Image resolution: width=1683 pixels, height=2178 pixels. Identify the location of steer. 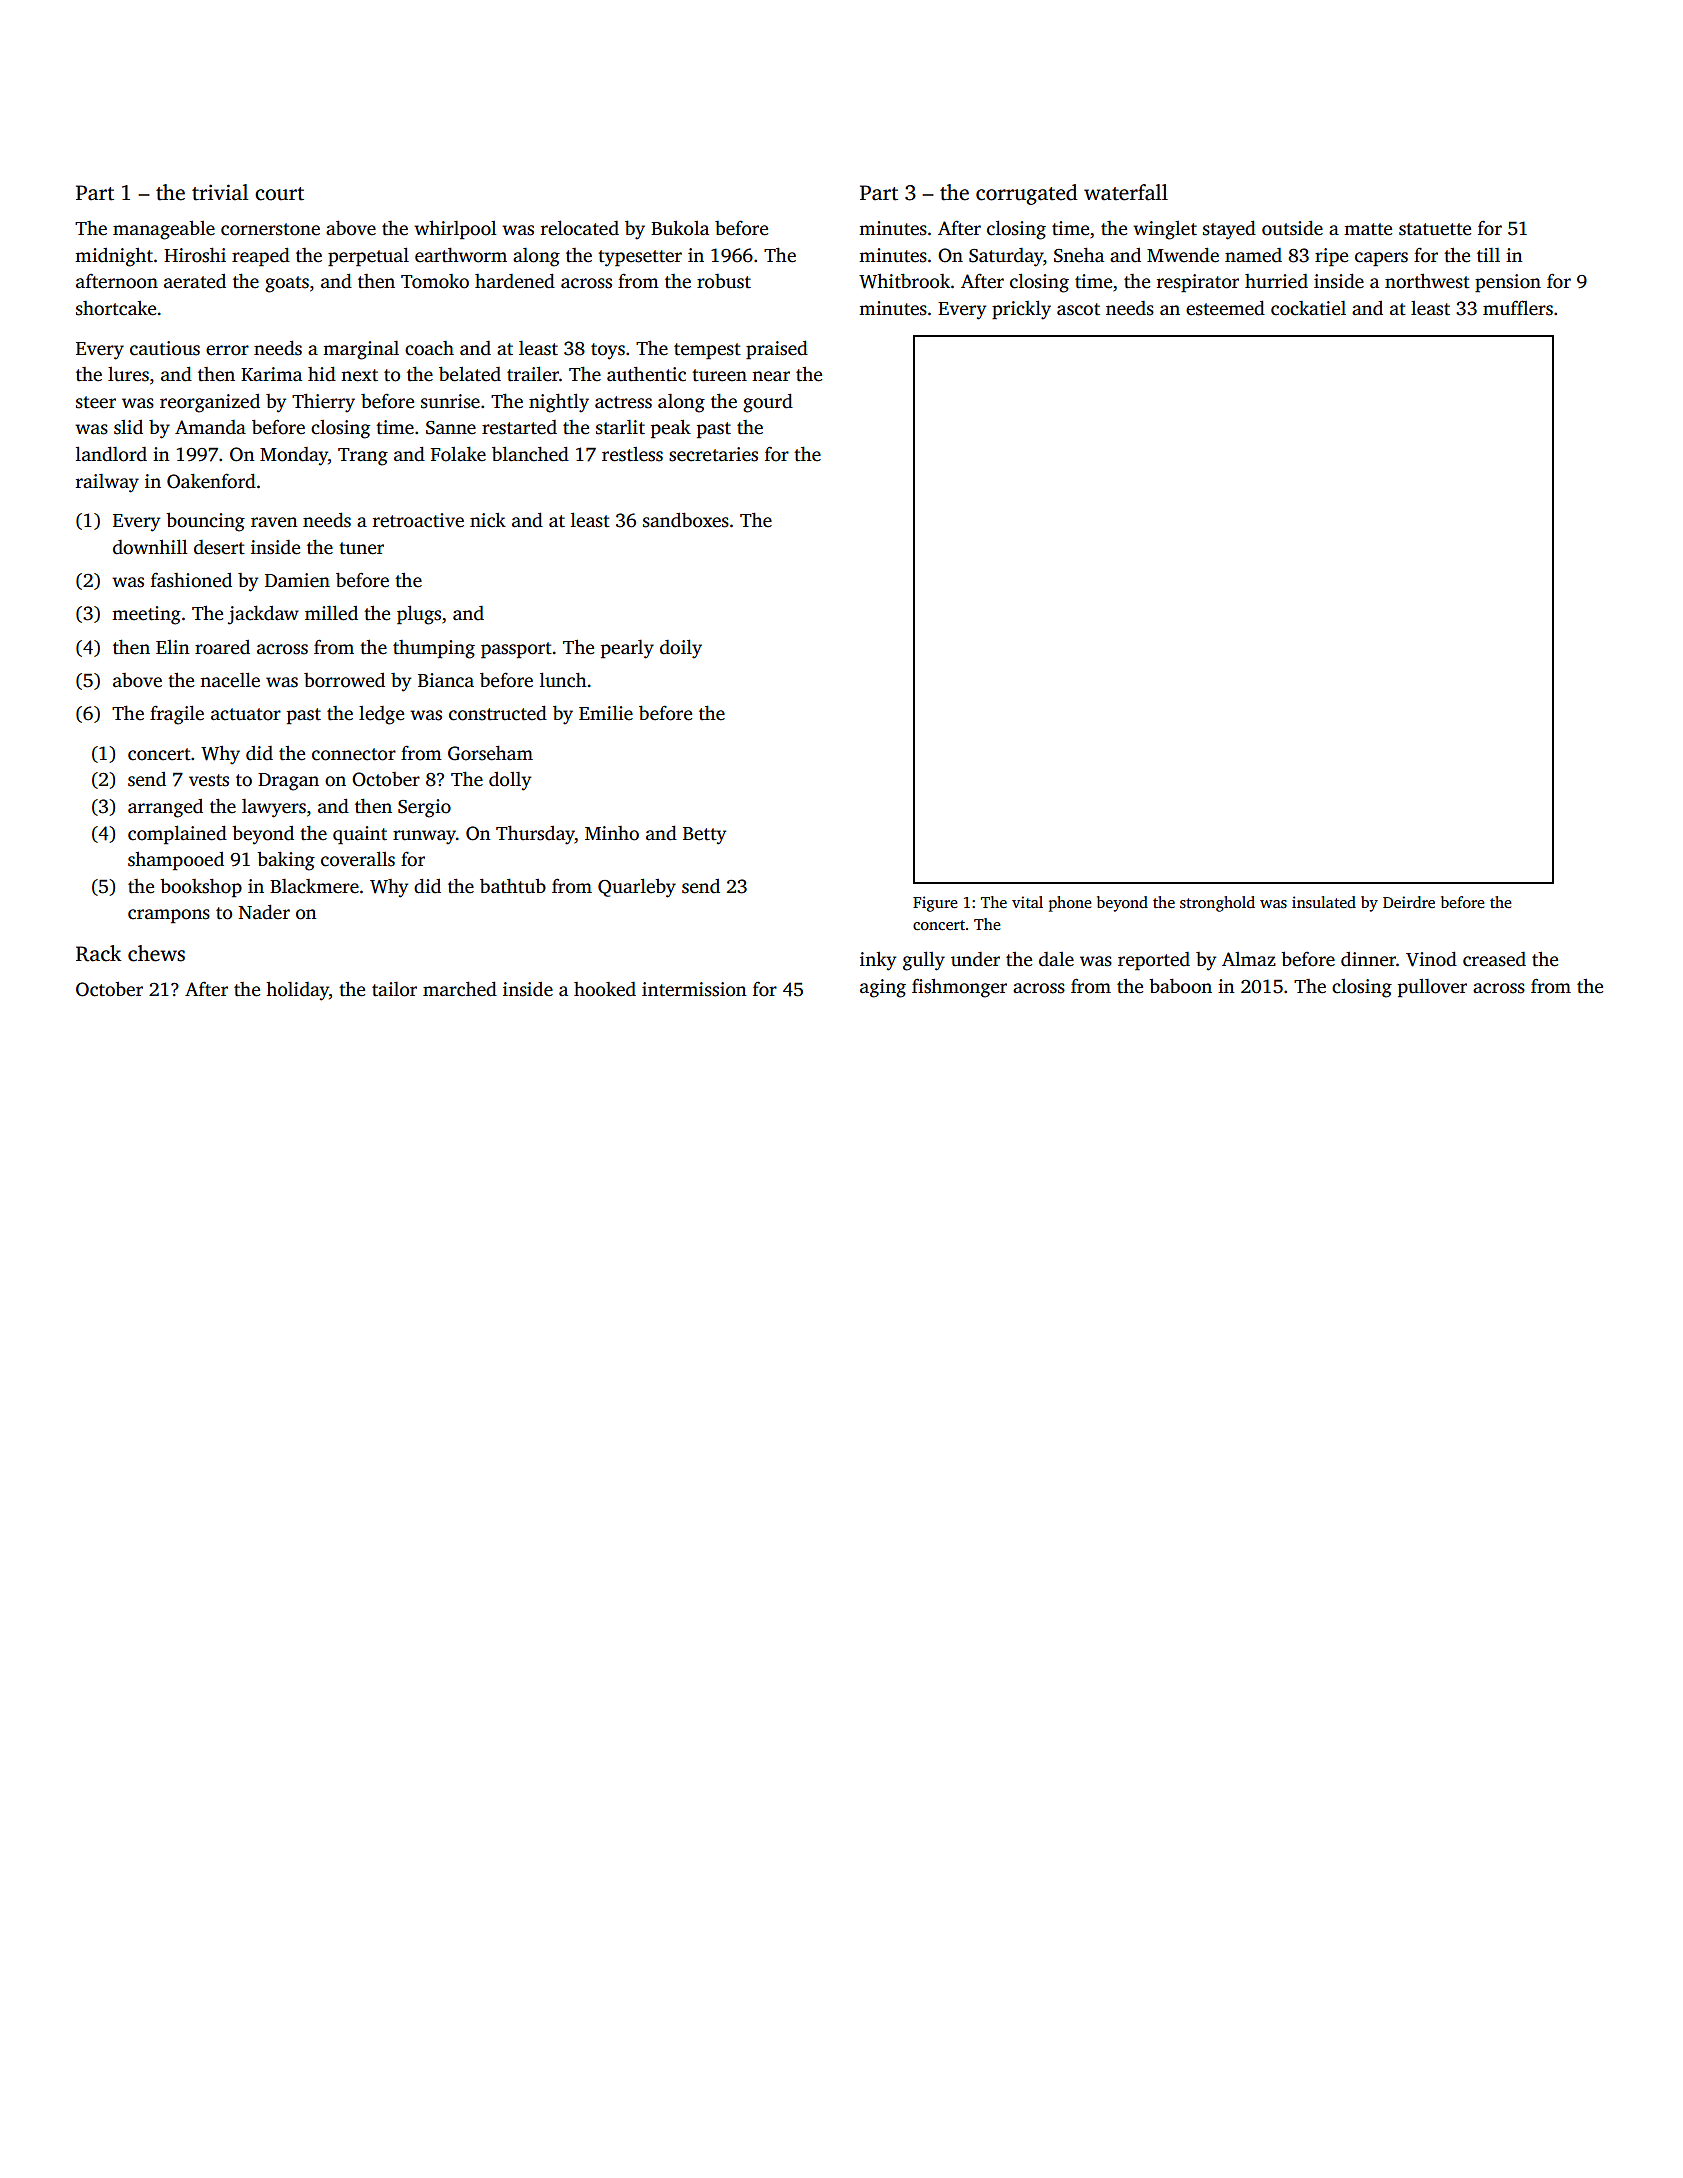
(96, 402).
